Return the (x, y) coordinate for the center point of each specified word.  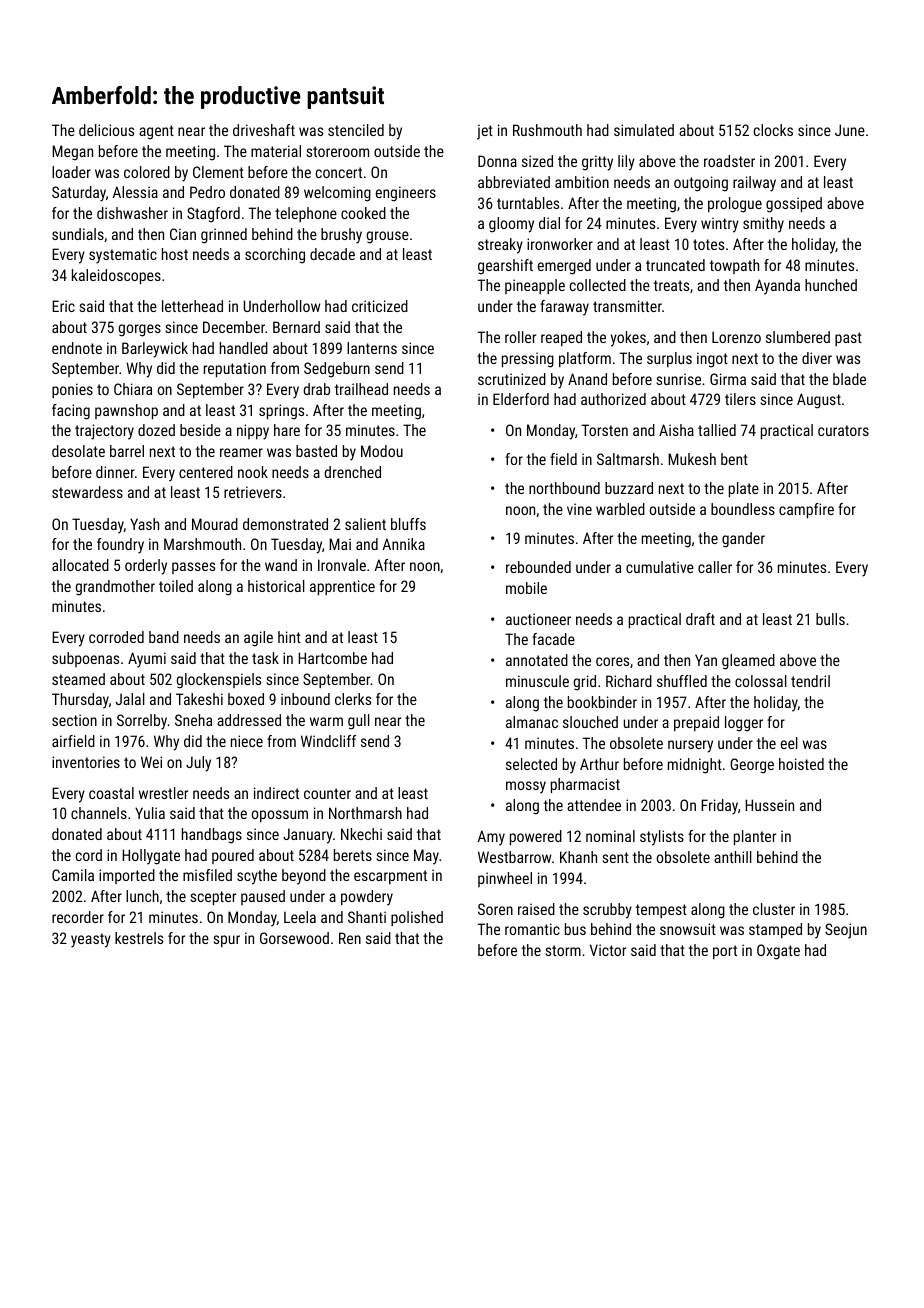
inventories (86, 762)
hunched (831, 285)
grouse (388, 237)
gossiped (794, 205)
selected (531, 764)
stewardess (87, 492)
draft (700, 619)
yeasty (91, 940)
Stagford (213, 215)
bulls (830, 619)
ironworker (560, 244)
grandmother (115, 588)
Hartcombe (332, 658)
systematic (123, 256)
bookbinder (602, 702)
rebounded (538, 567)
